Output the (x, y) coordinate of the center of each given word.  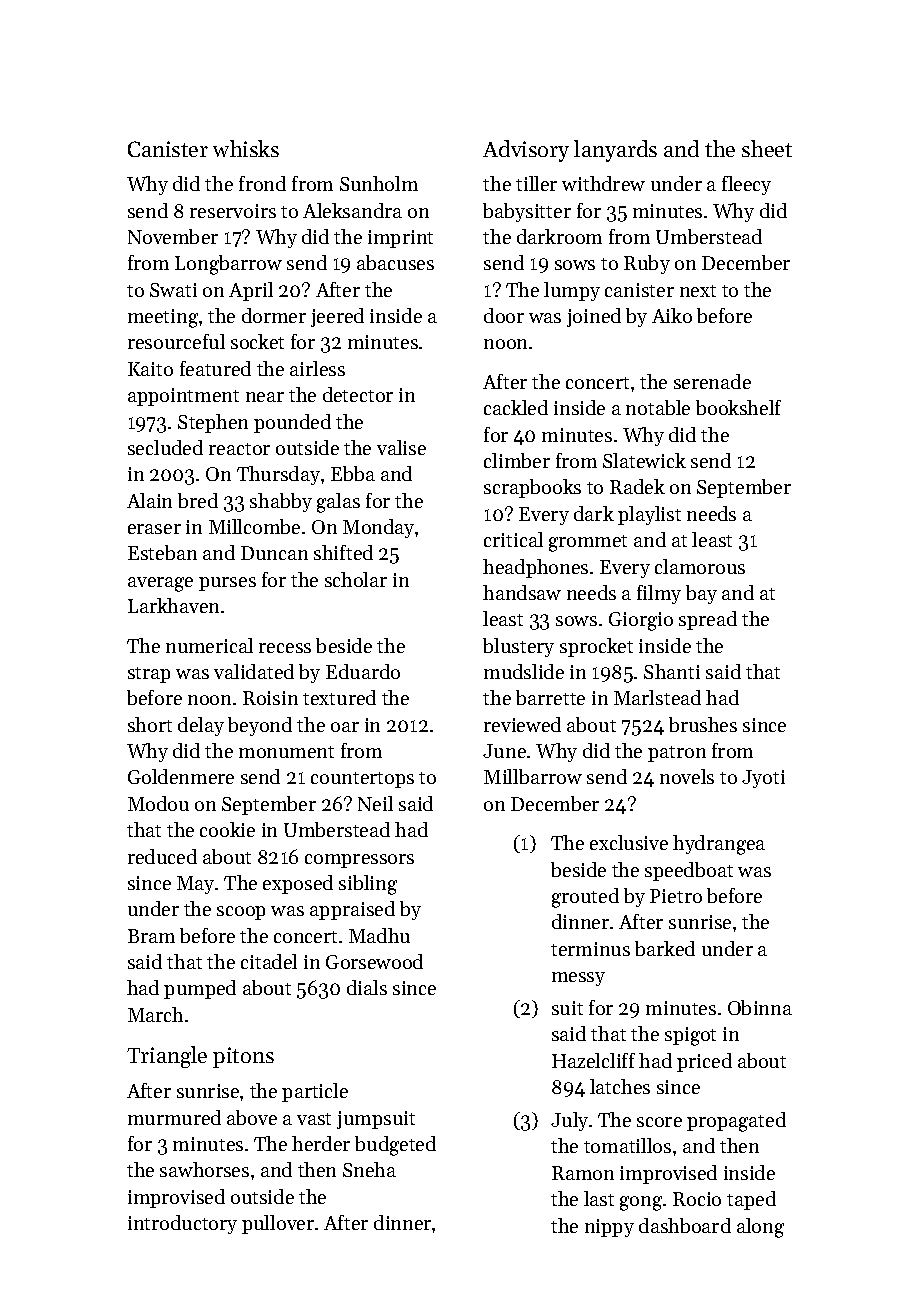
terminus (590, 949)
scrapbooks (532, 488)
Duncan (274, 553)
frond (262, 183)
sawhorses (204, 1169)
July (569, 1121)
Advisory (526, 151)
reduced (162, 856)
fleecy (746, 185)
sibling (368, 885)
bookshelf (738, 407)
